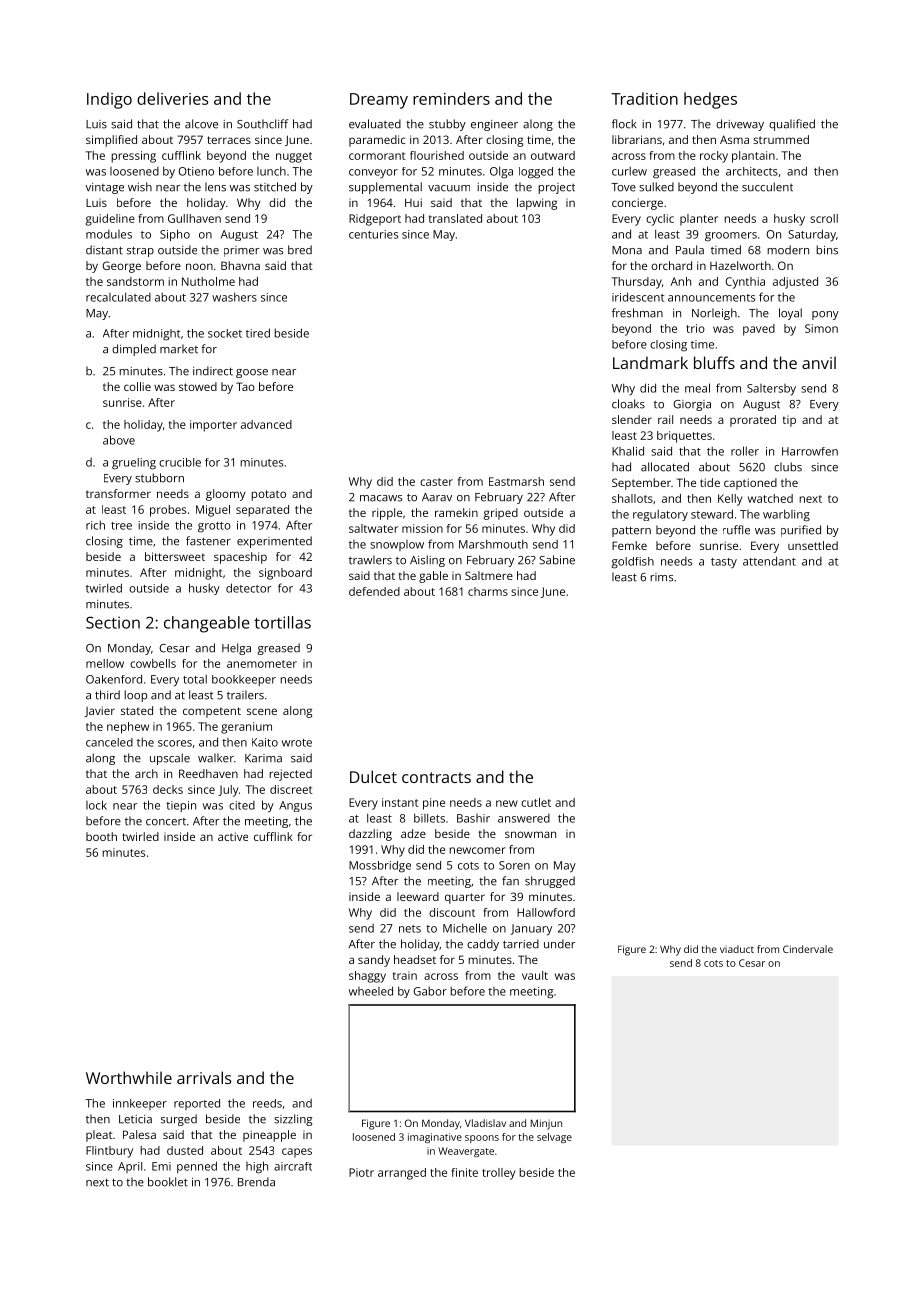  I want to click on supplemental, so click(385, 188).
